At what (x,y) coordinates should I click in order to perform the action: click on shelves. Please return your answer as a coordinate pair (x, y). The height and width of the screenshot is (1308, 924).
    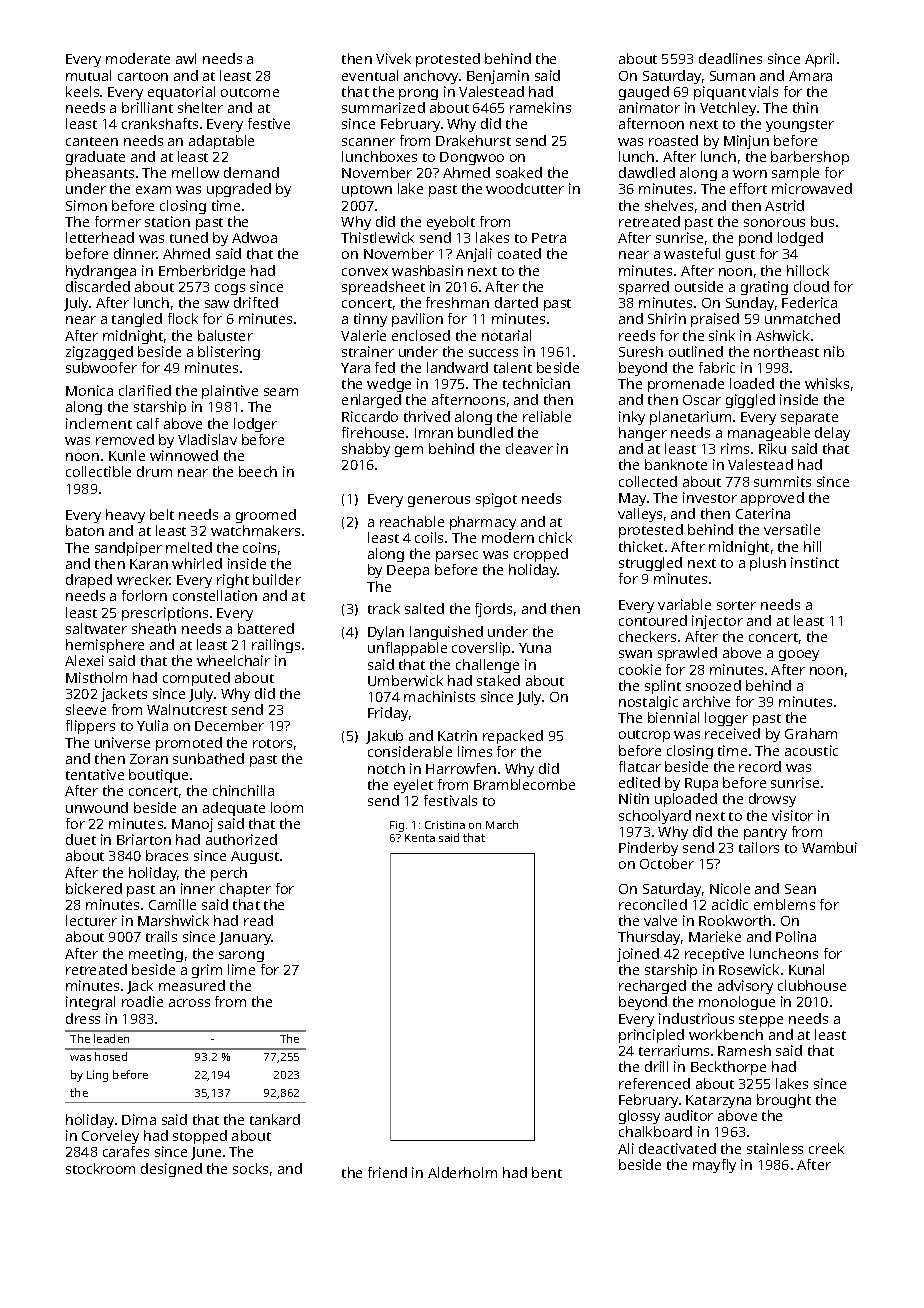
    Looking at the image, I should click on (669, 205).
